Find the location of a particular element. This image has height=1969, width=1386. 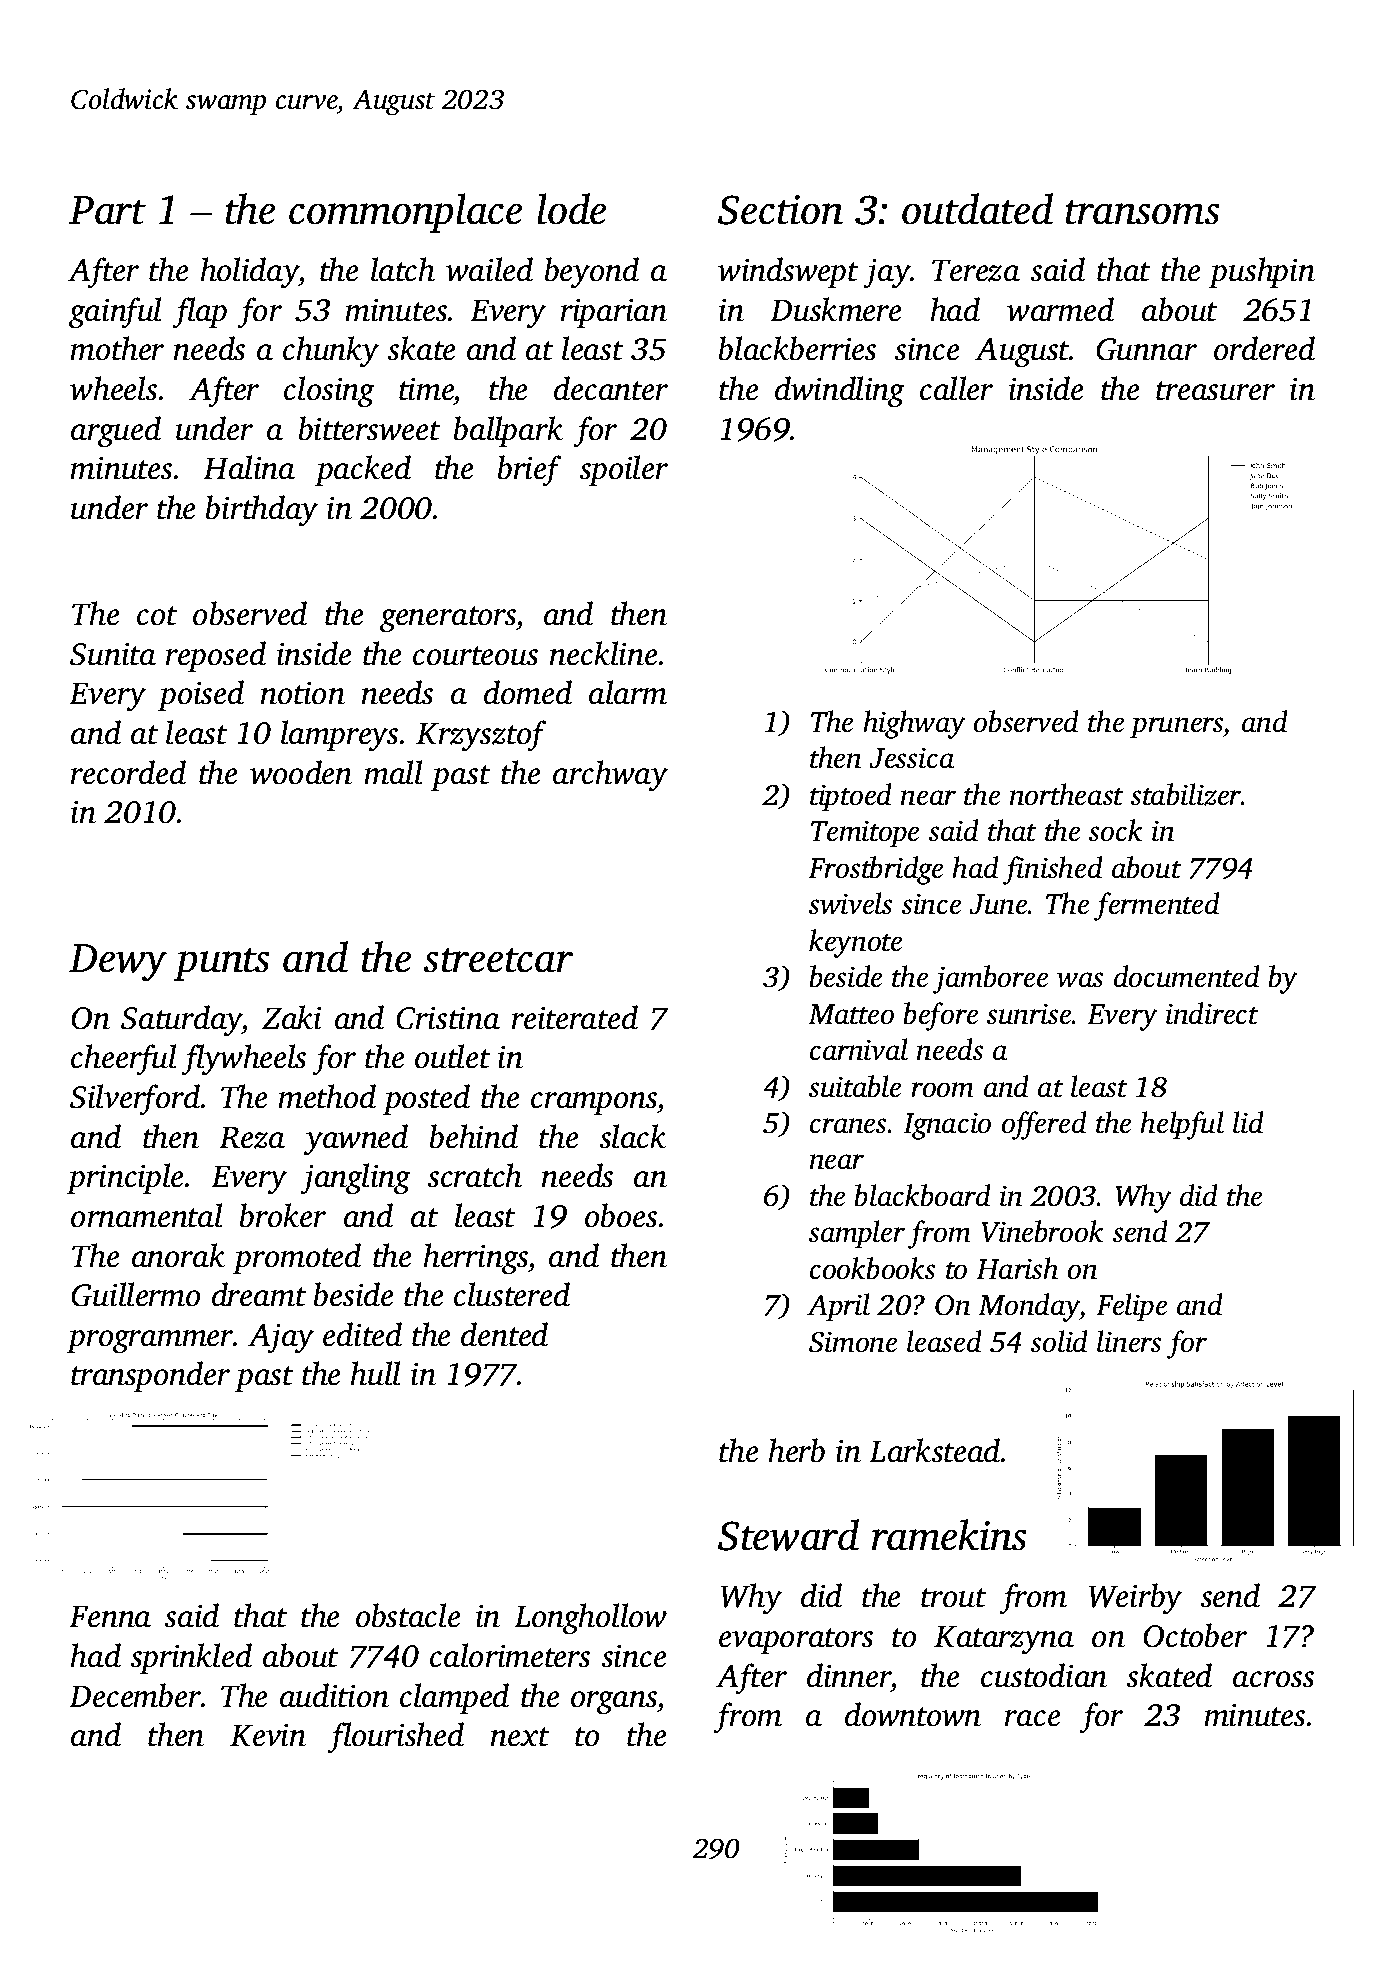

fermented is located at coordinates (1157, 906).
